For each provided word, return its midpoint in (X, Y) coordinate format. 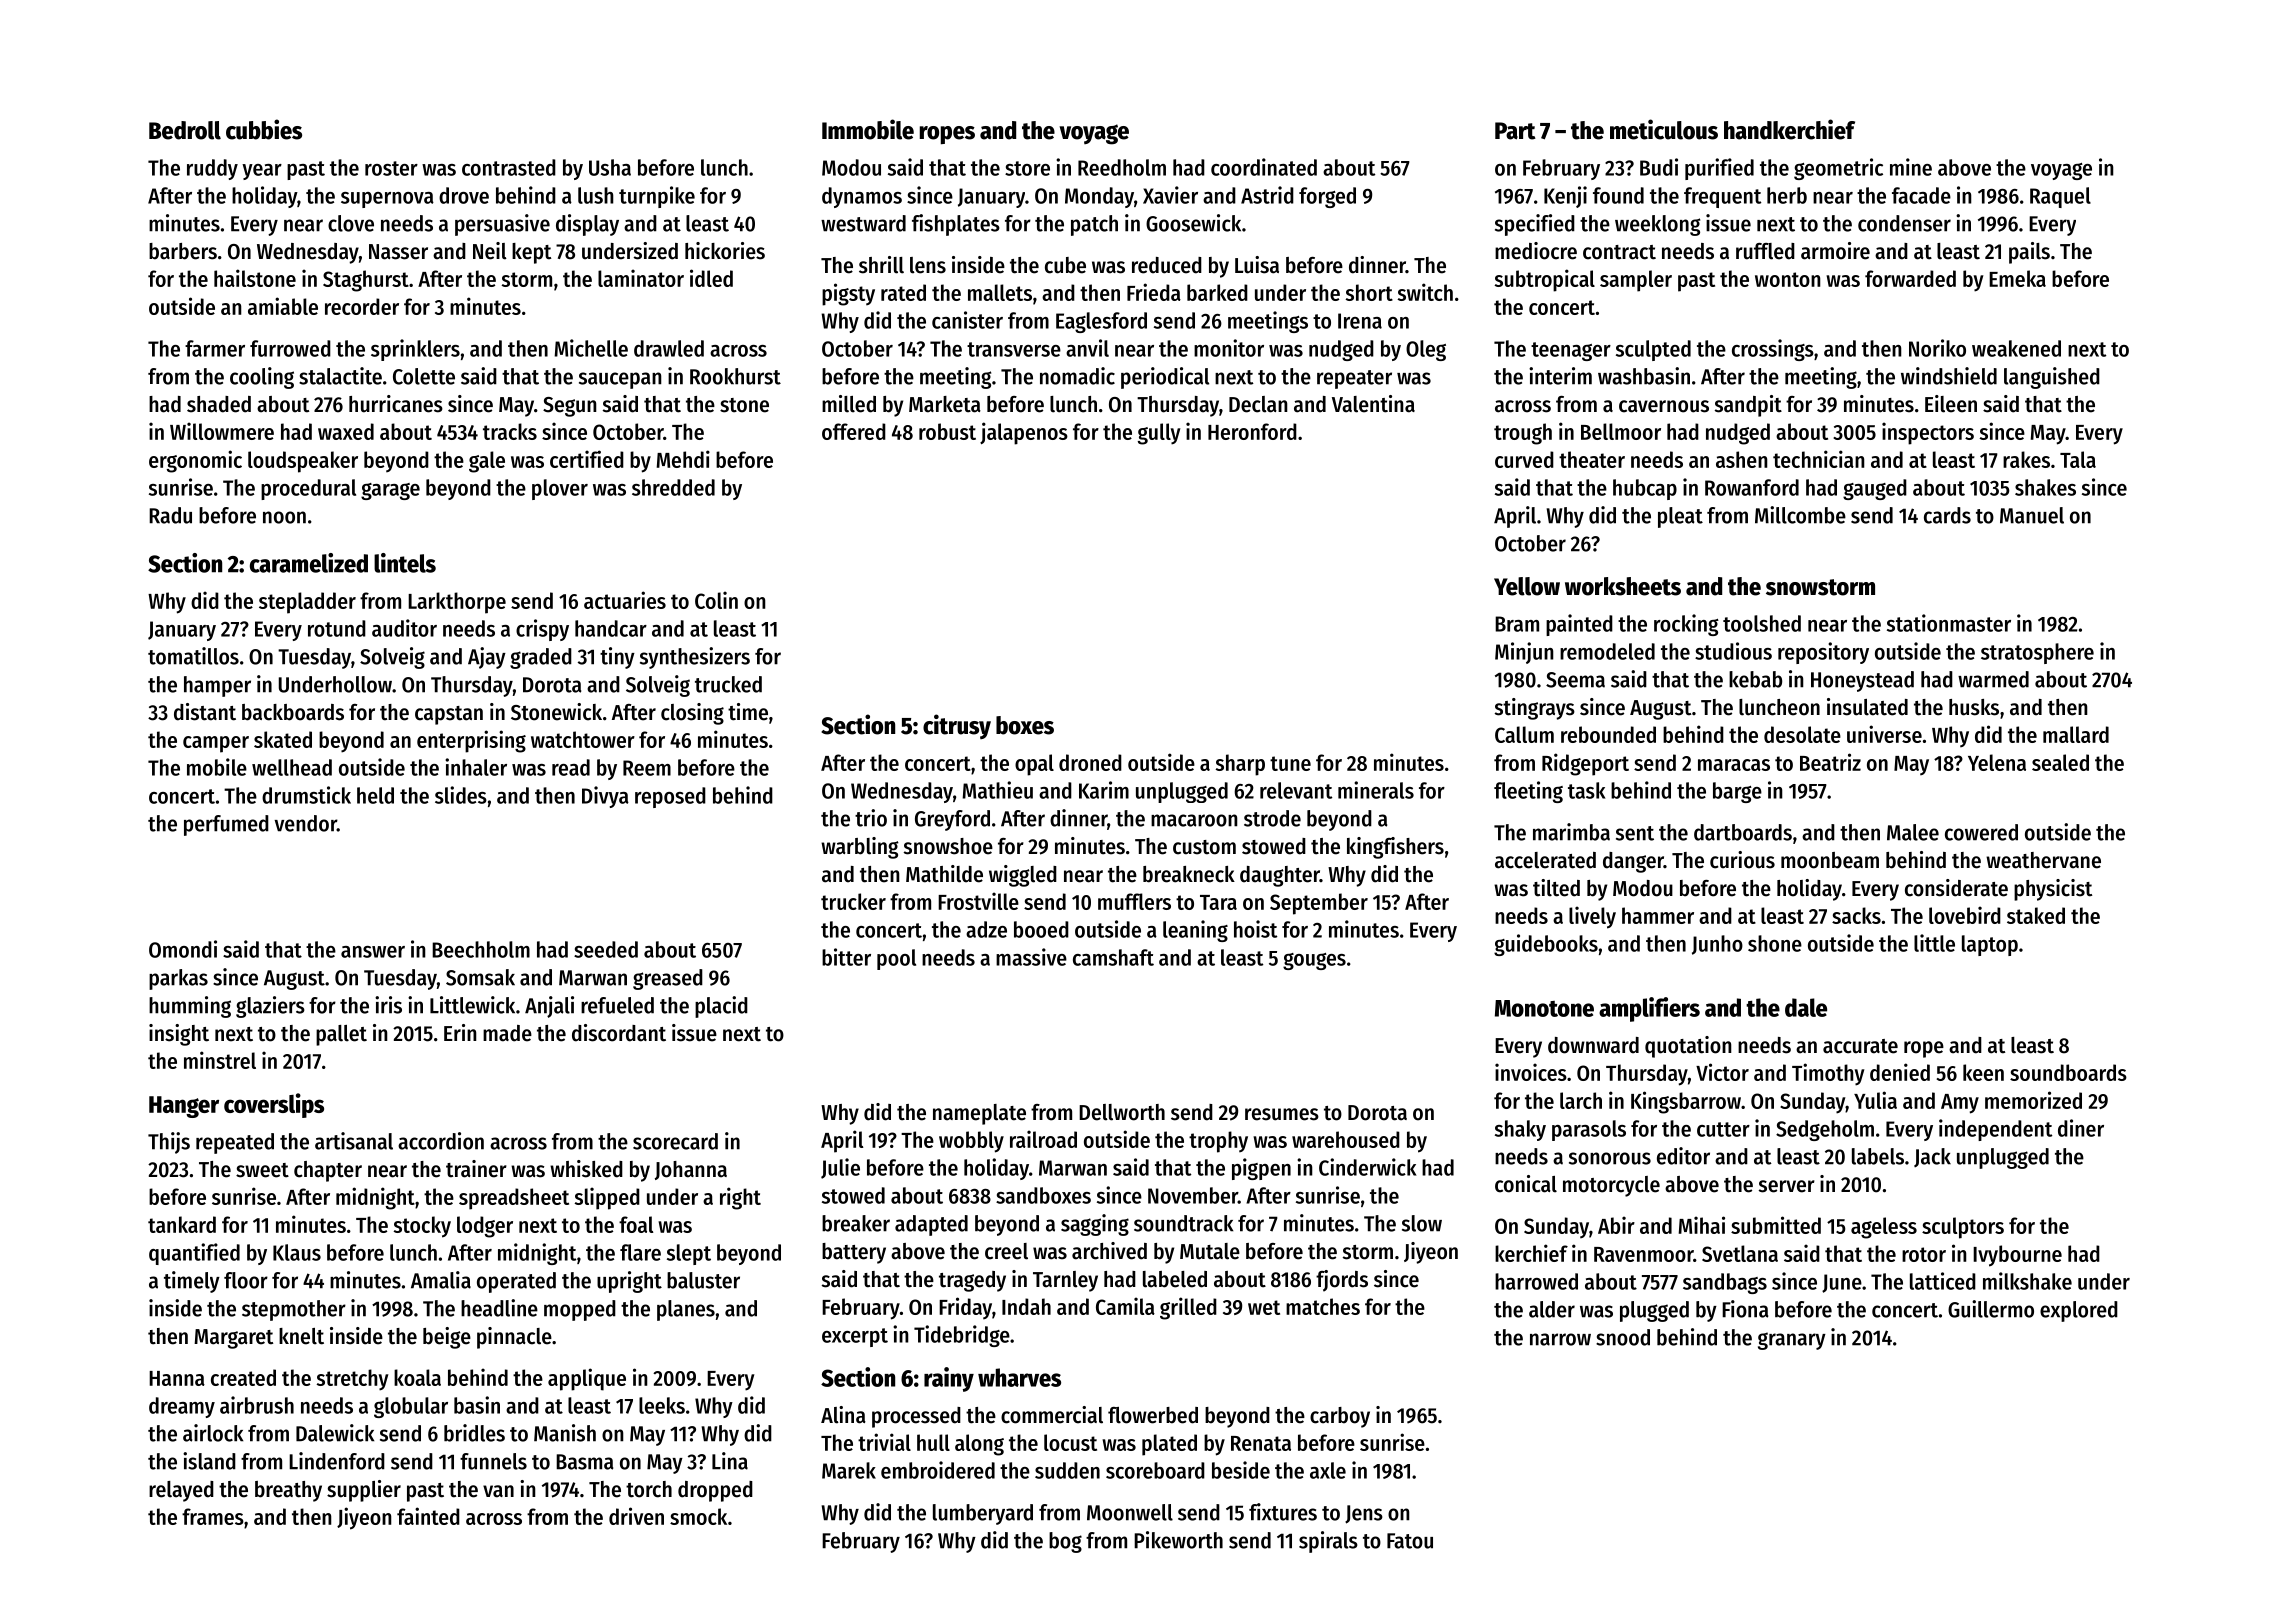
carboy (1340, 1417)
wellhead (292, 767)
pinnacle (514, 1338)
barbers (183, 251)
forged (1327, 197)
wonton (1788, 279)
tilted (1556, 888)
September (1319, 904)
